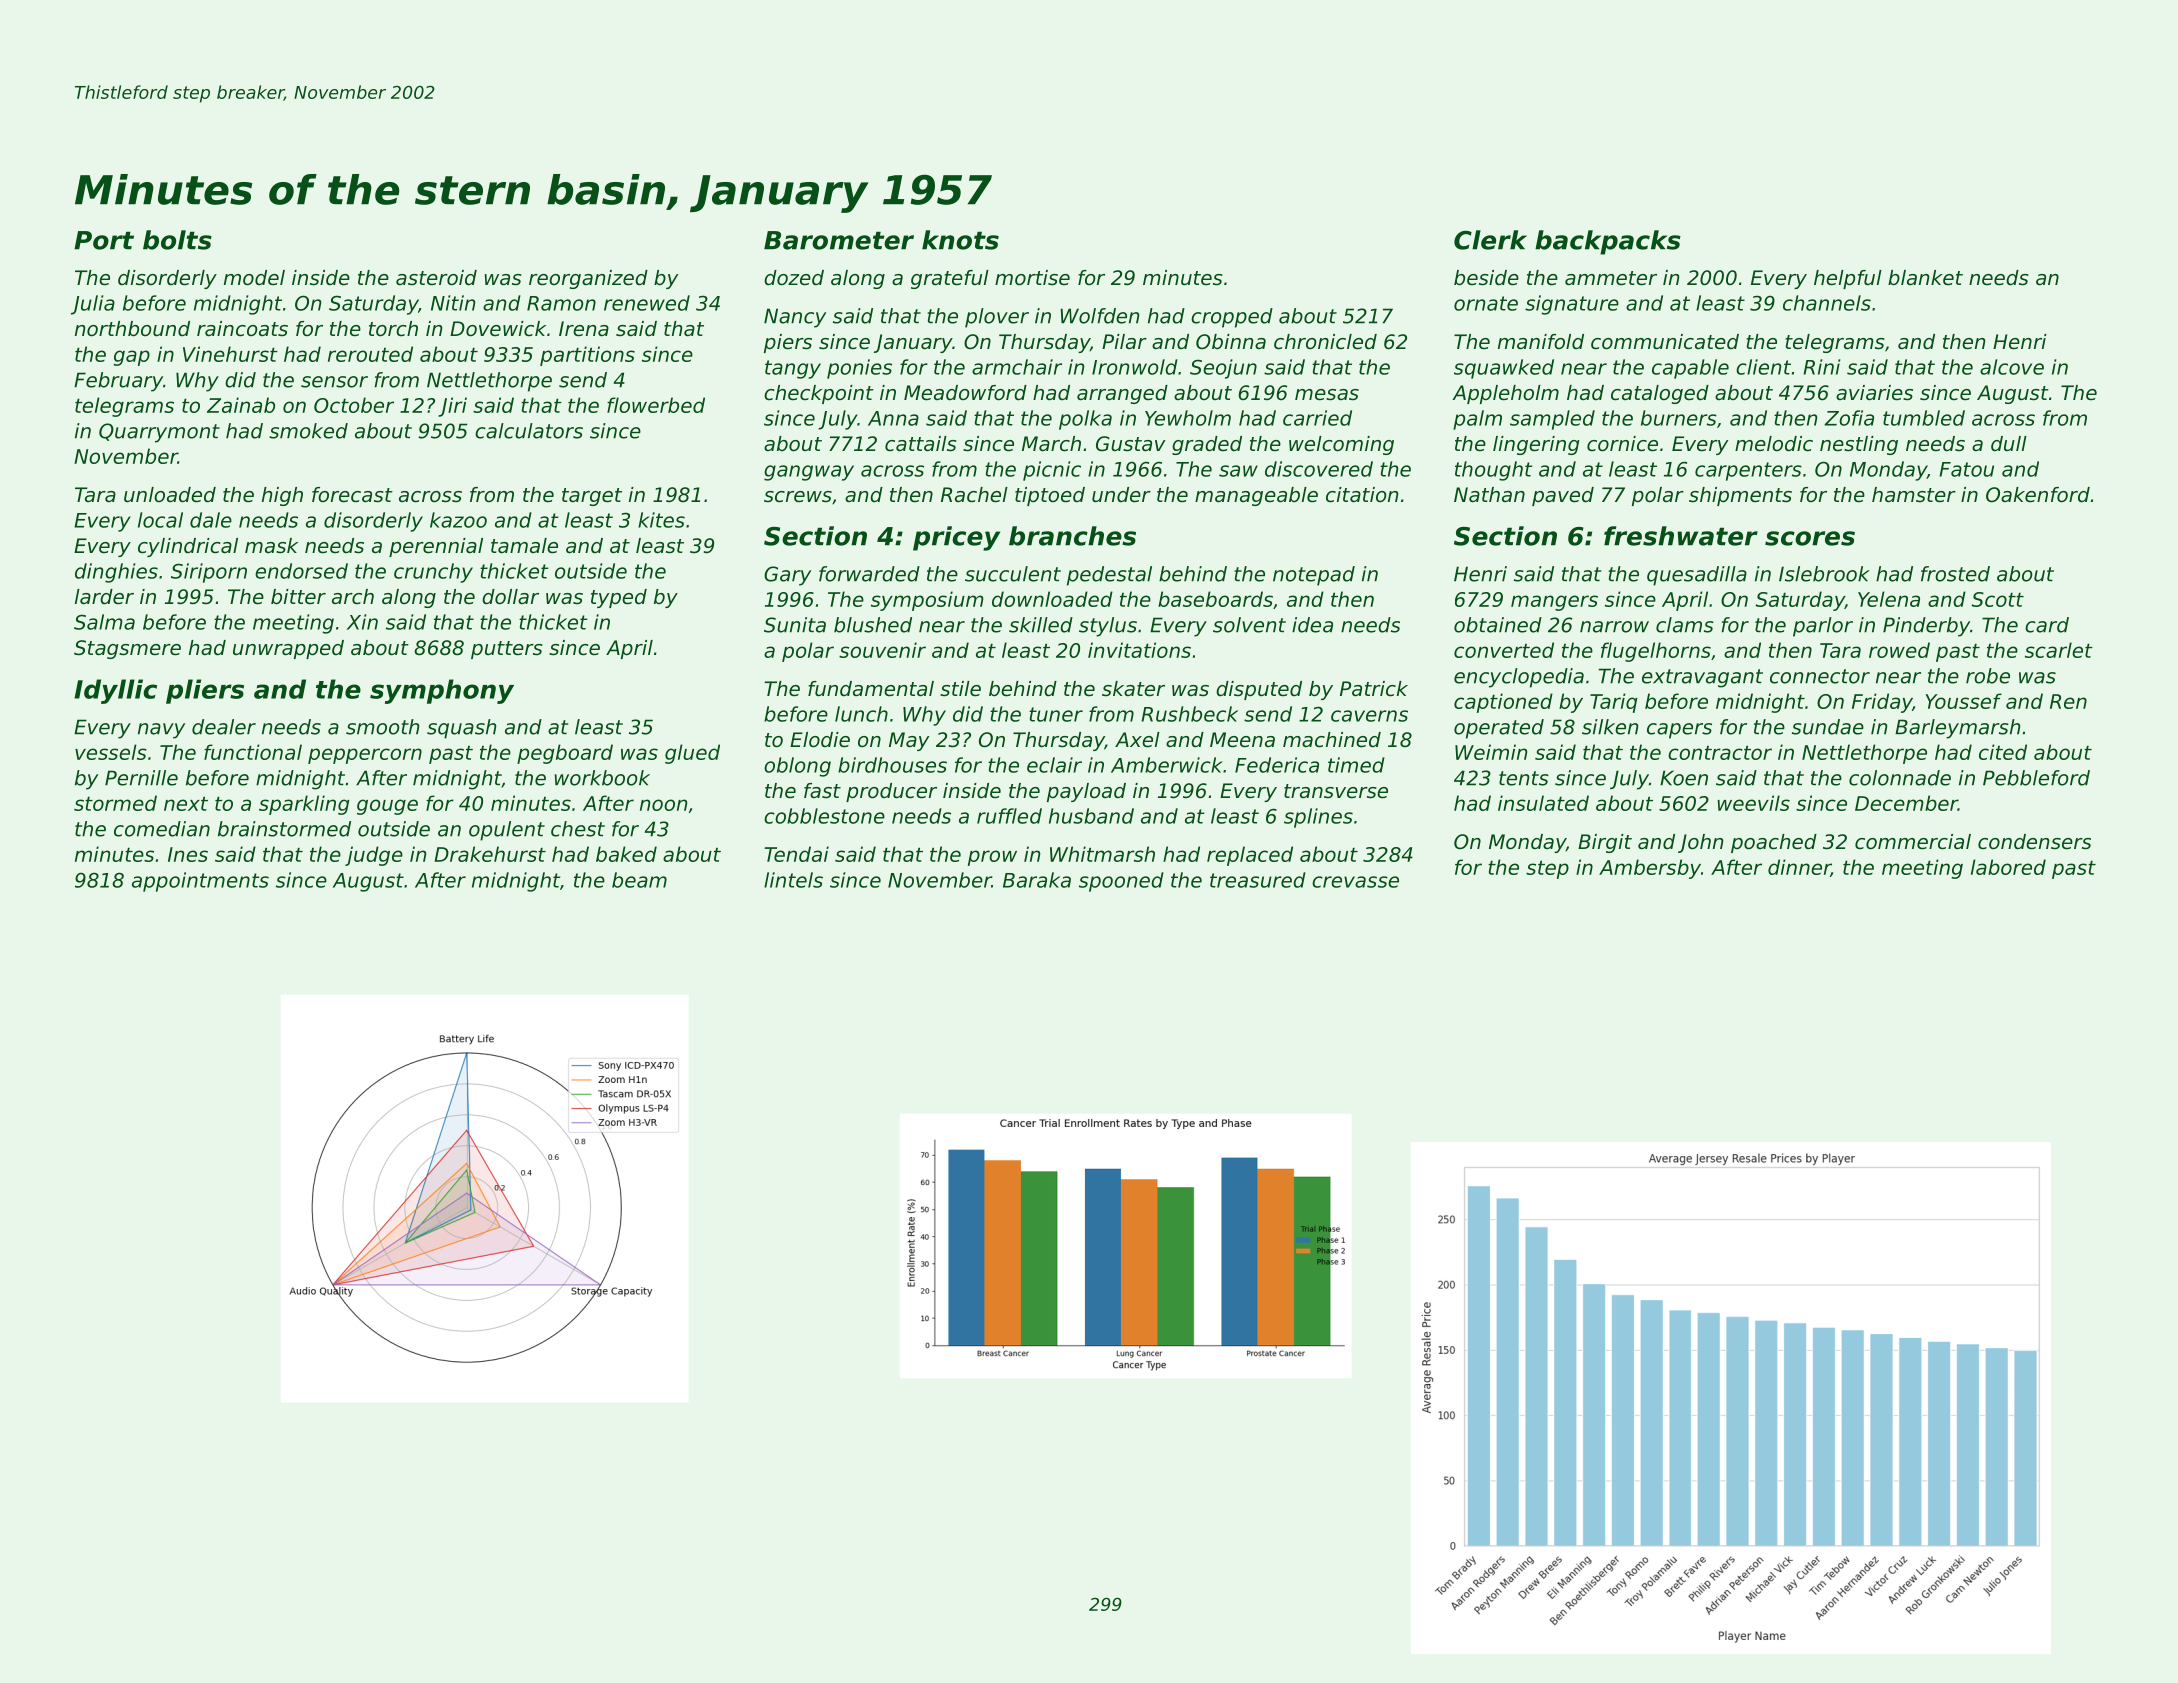 The width and height of the screenshot is (2178, 1683). What do you see at coordinates (1614, 703) in the screenshot?
I see `Tariq` at bounding box center [1614, 703].
